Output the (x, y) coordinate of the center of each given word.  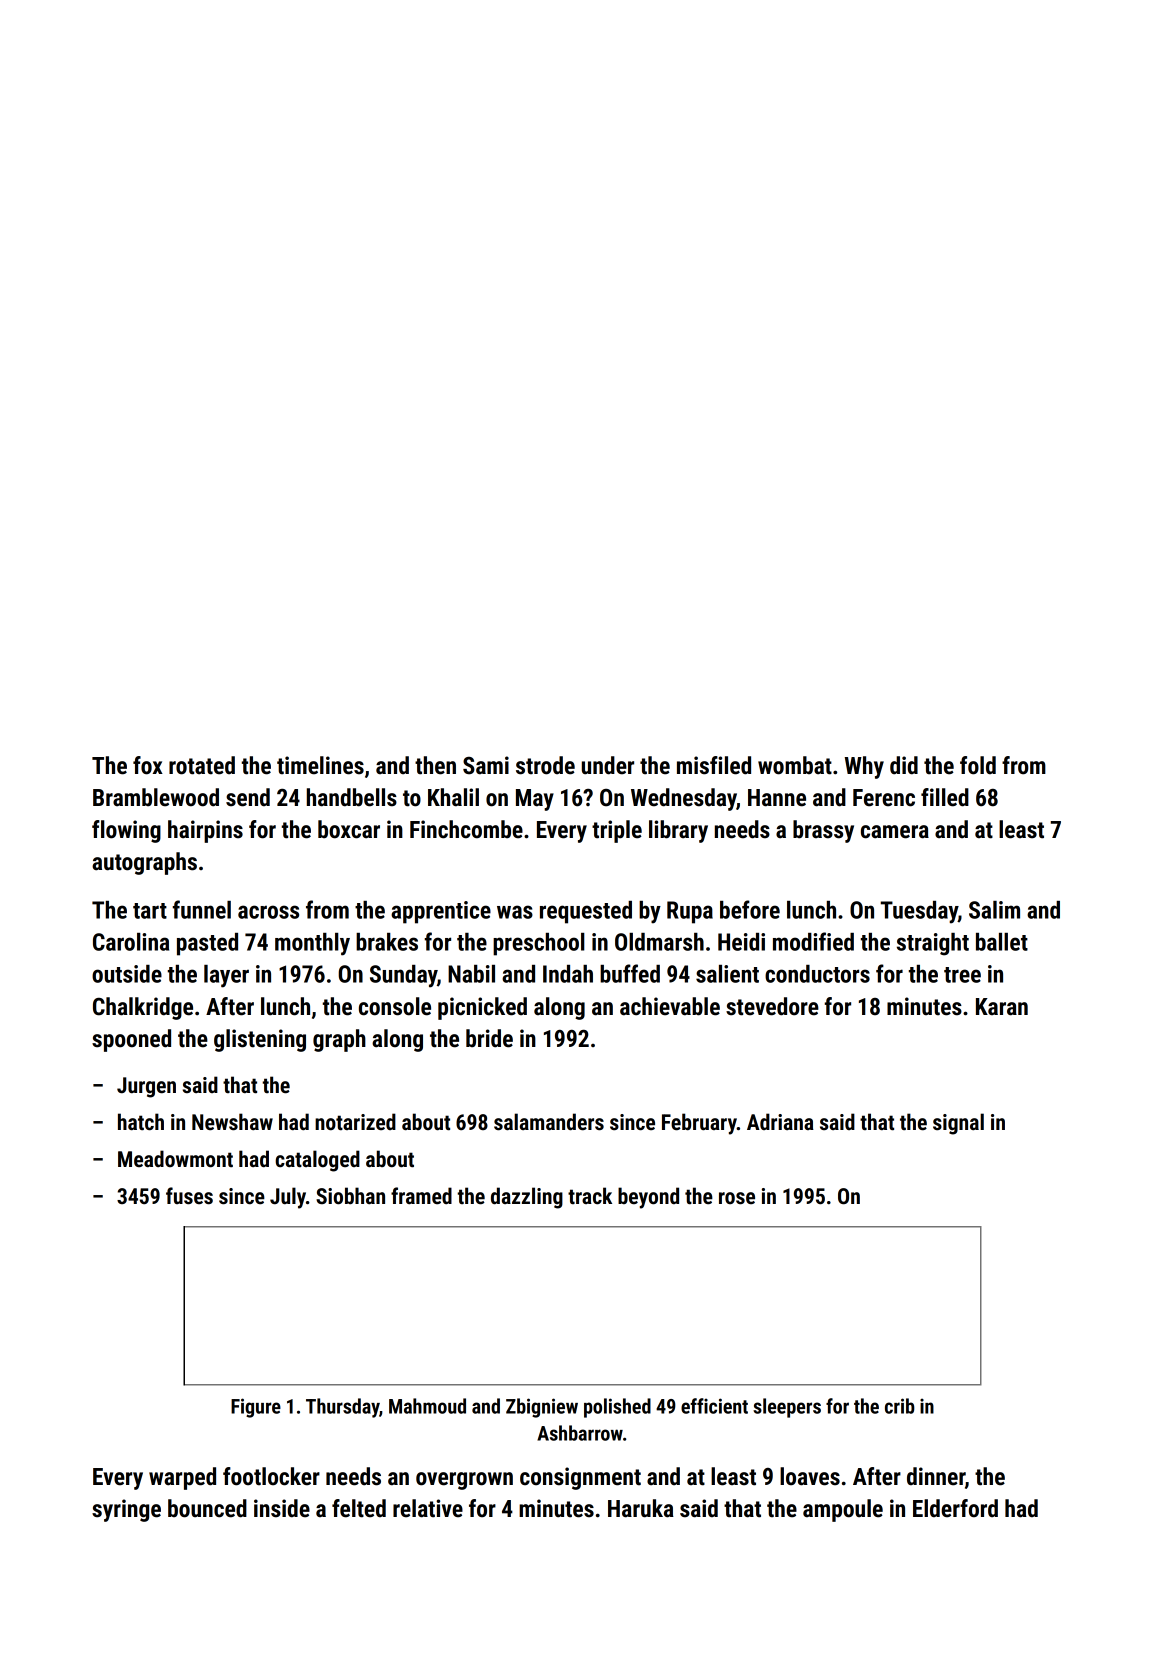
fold (978, 765)
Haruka (641, 1508)
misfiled (714, 765)
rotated (202, 765)
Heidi (741, 942)
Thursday (342, 1408)
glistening (260, 1040)
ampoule (843, 1510)
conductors (817, 974)
